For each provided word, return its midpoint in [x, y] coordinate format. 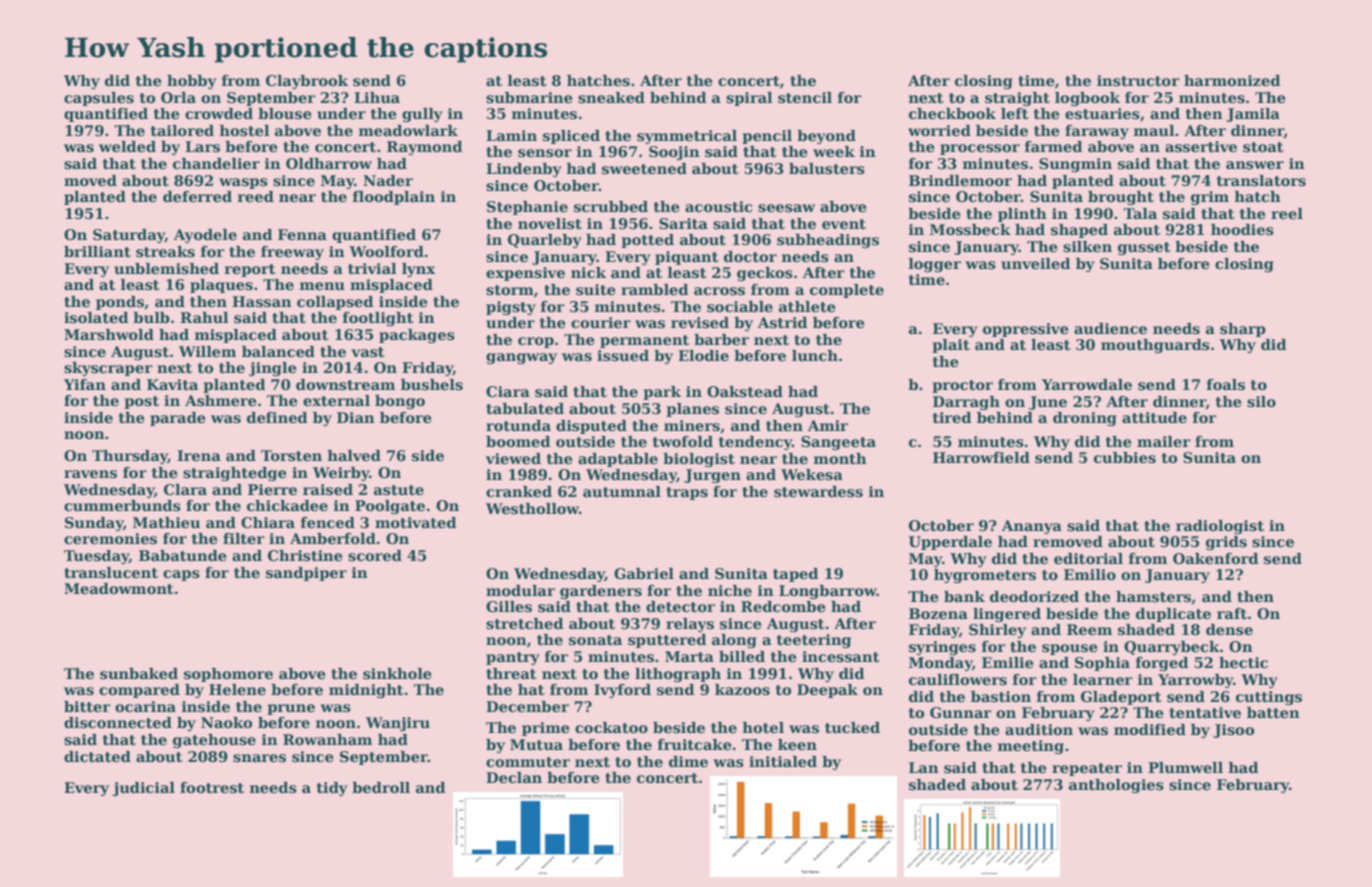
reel [1287, 213]
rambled [655, 289]
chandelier [216, 163]
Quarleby [545, 241]
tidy [332, 789]
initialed [783, 761]
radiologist [1220, 527]
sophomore [228, 675]
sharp [1243, 330]
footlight [378, 319]
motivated [416, 522]
